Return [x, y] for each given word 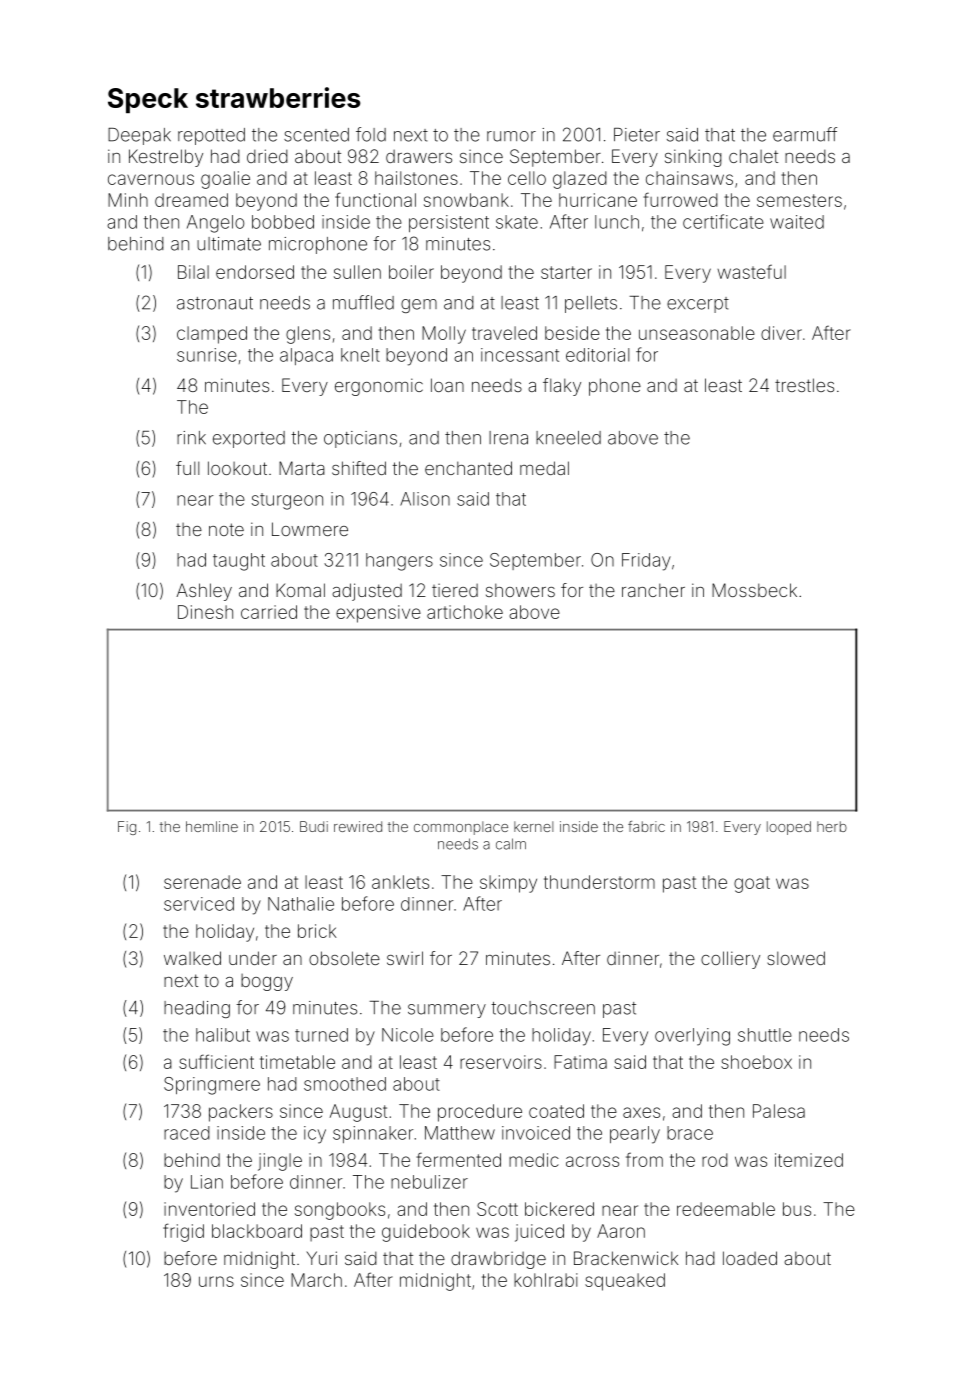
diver [781, 333]
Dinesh [205, 612]
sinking [693, 158]
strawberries [278, 97]
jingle [280, 1162]
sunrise [207, 355]
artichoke [465, 612]
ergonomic [379, 387]
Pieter [637, 135]
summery [447, 1011]
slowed [796, 958]
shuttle [765, 1035]
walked [192, 958]
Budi [314, 826]
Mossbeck [754, 590]
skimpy [508, 884]
